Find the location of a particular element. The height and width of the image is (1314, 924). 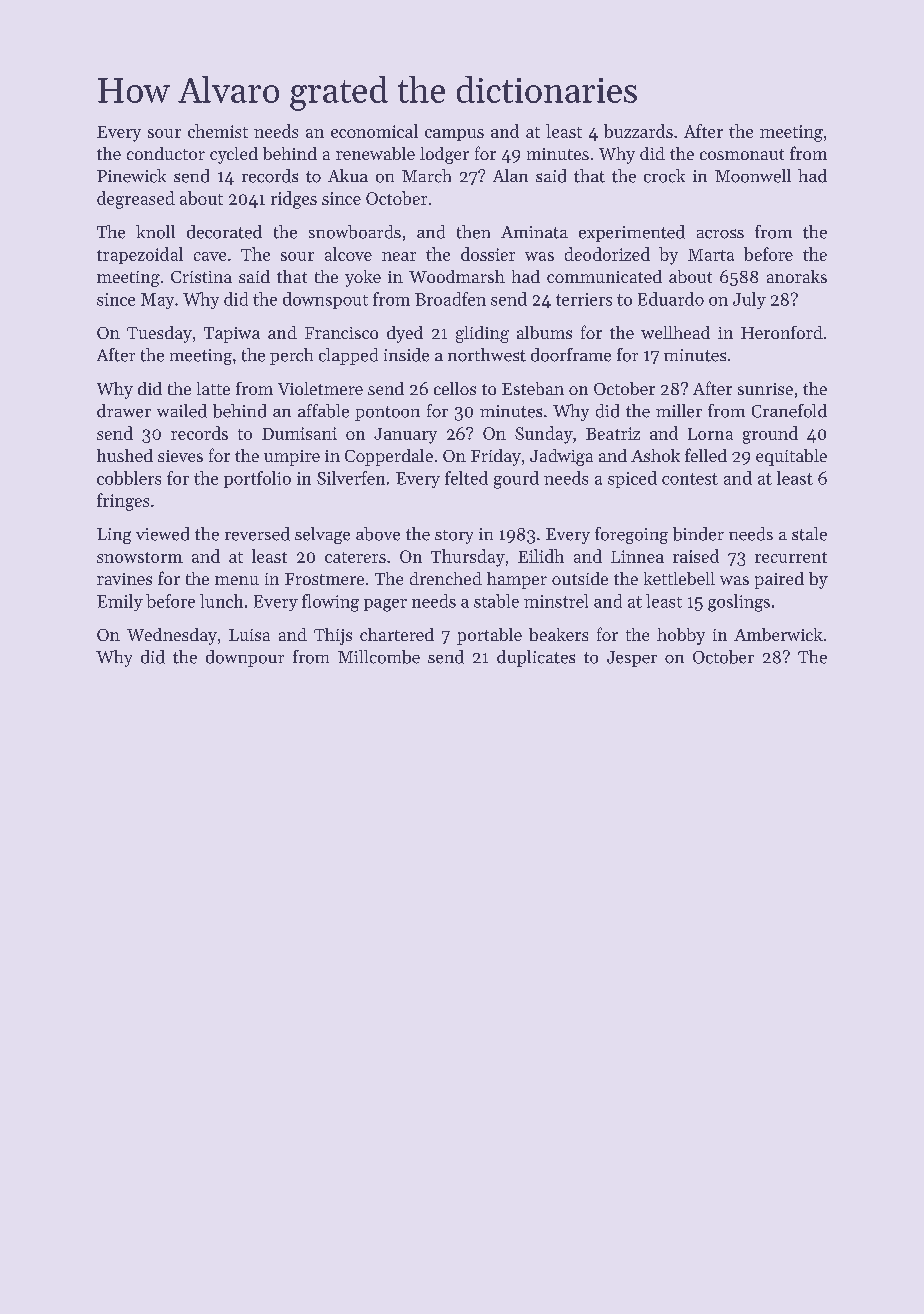

latte is located at coordinates (213, 388).
